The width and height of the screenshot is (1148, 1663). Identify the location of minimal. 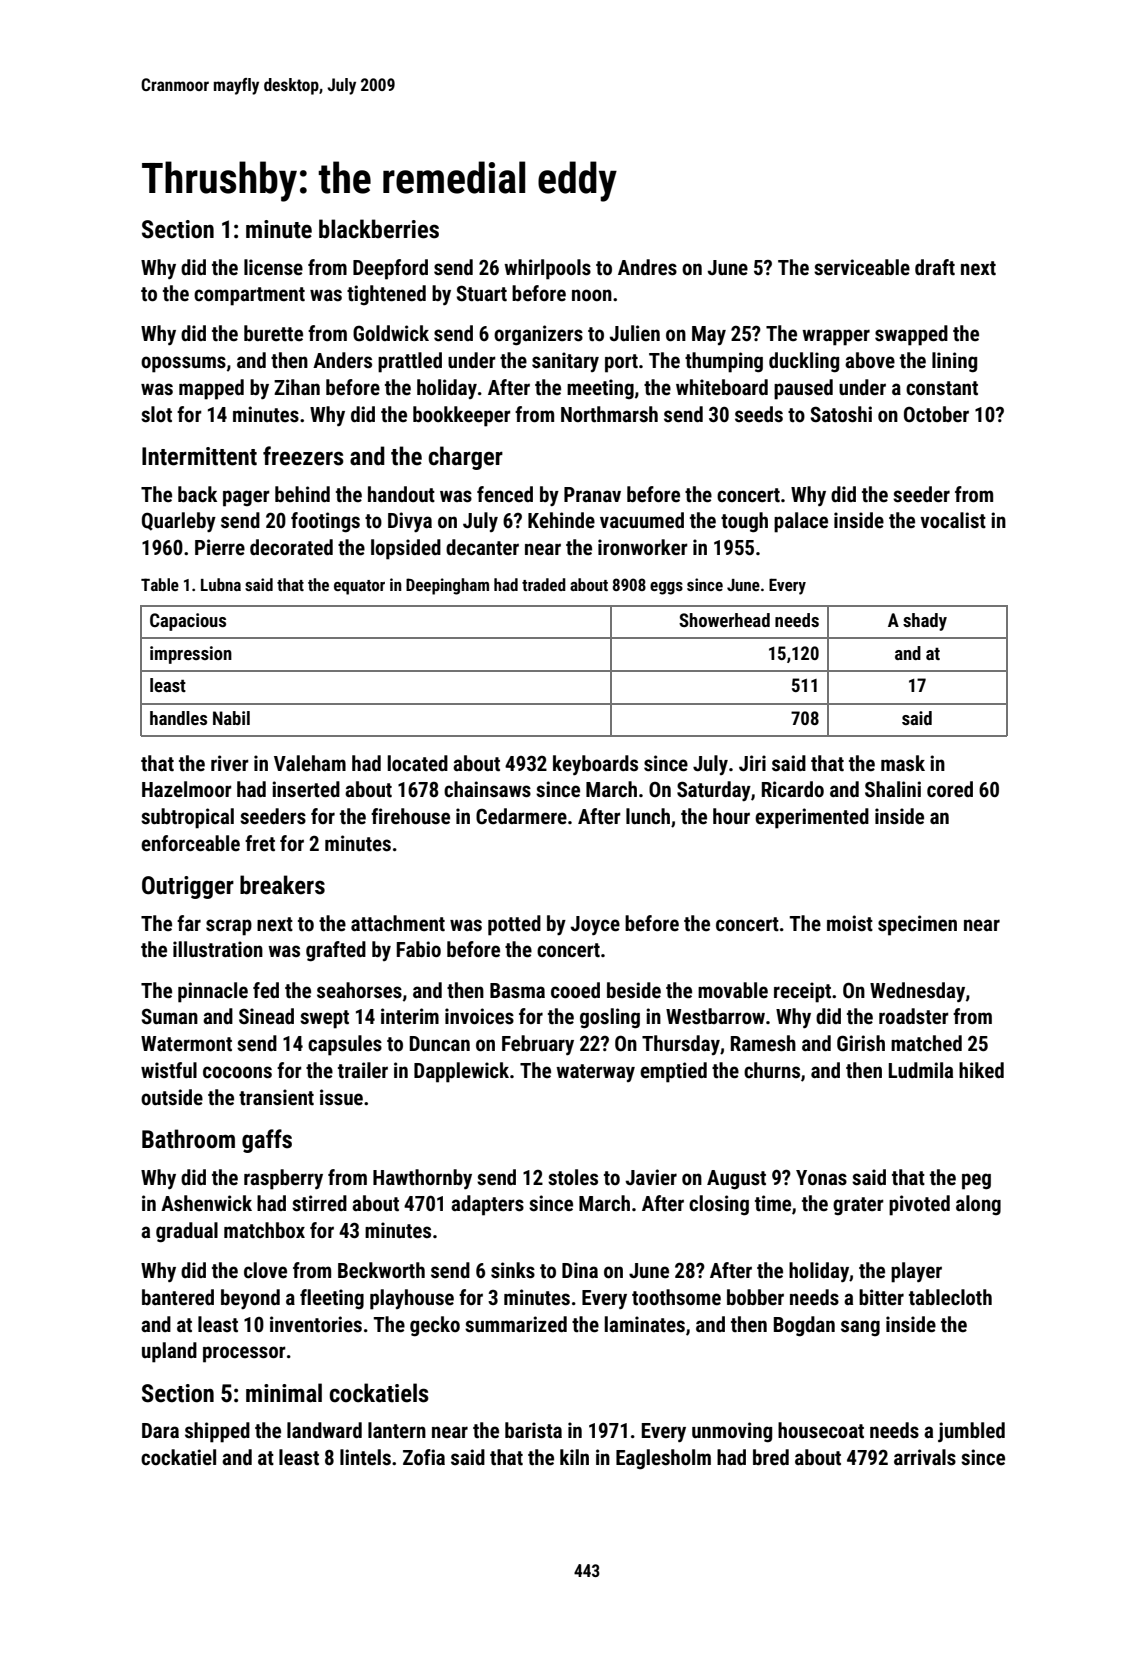
(284, 1393).
